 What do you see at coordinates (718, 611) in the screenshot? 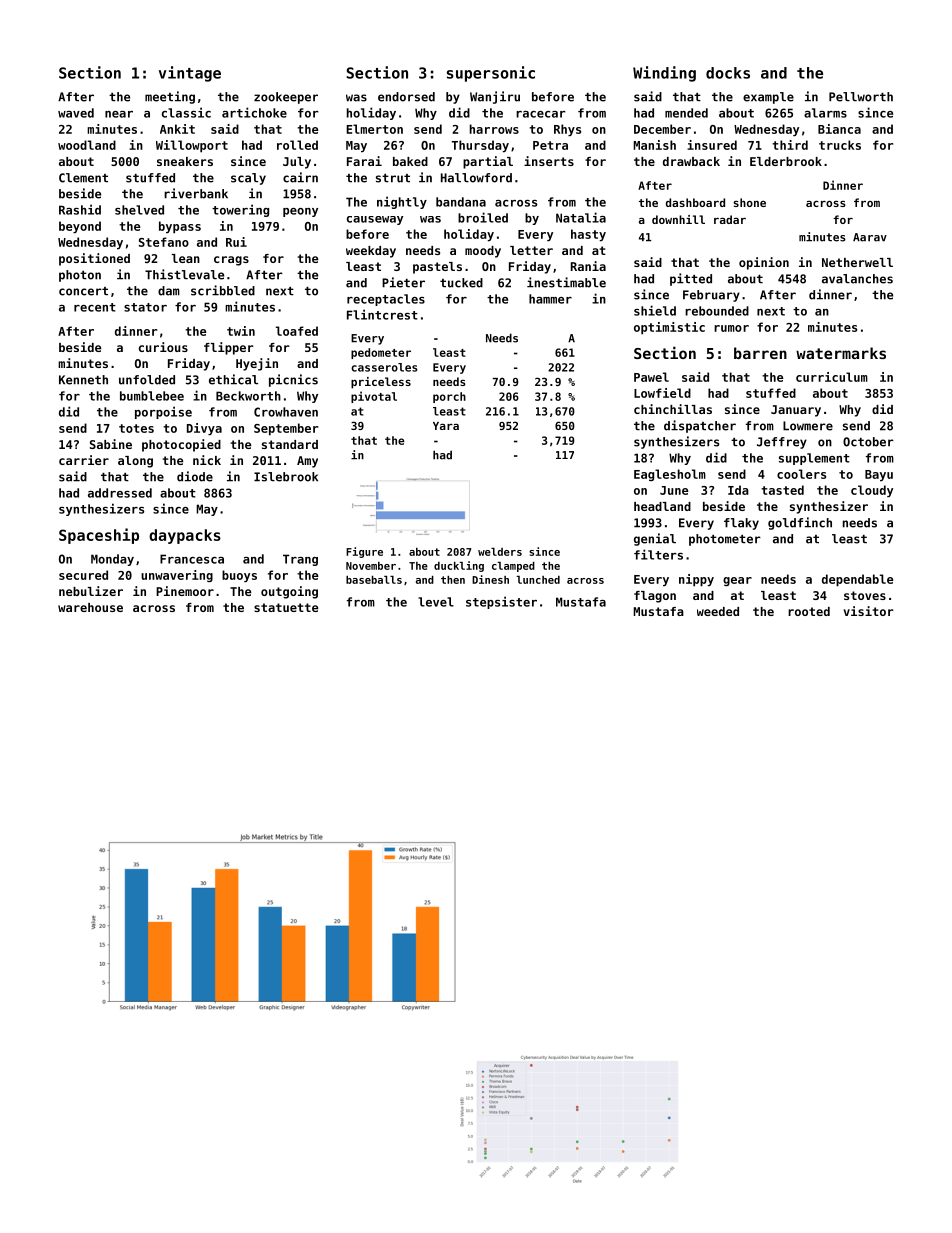
I see `weeded` at bounding box center [718, 611].
